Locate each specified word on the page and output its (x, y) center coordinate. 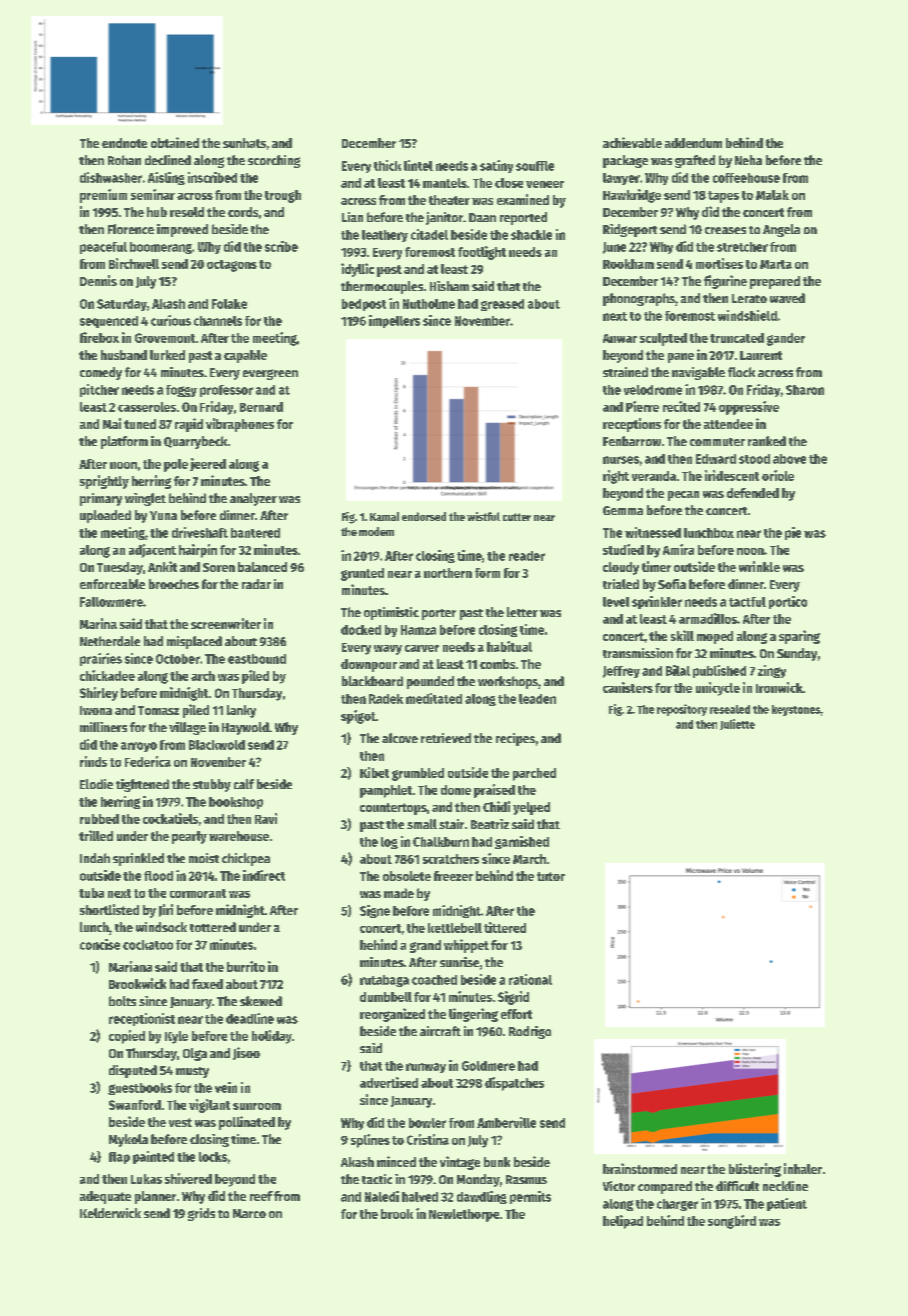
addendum (693, 143)
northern (448, 573)
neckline (785, 1186)
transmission (638, 653)
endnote (124, 143)
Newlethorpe (464, 1215)
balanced (262, 567)
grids (201, 1214)
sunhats (244, 143)
